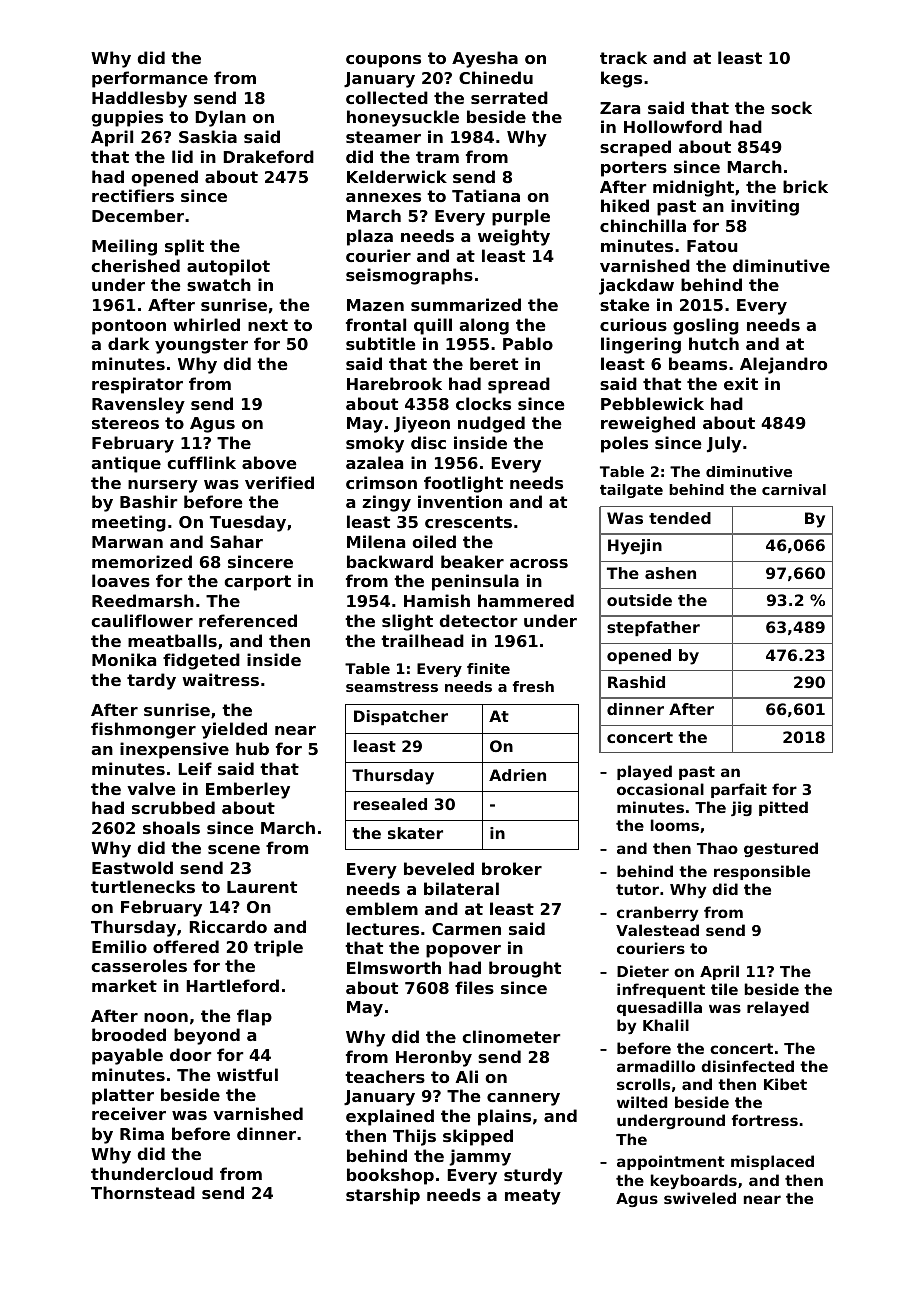  Describe the element at coordinates (739, 790) in the screenshot. I see `parfait` at that location.
